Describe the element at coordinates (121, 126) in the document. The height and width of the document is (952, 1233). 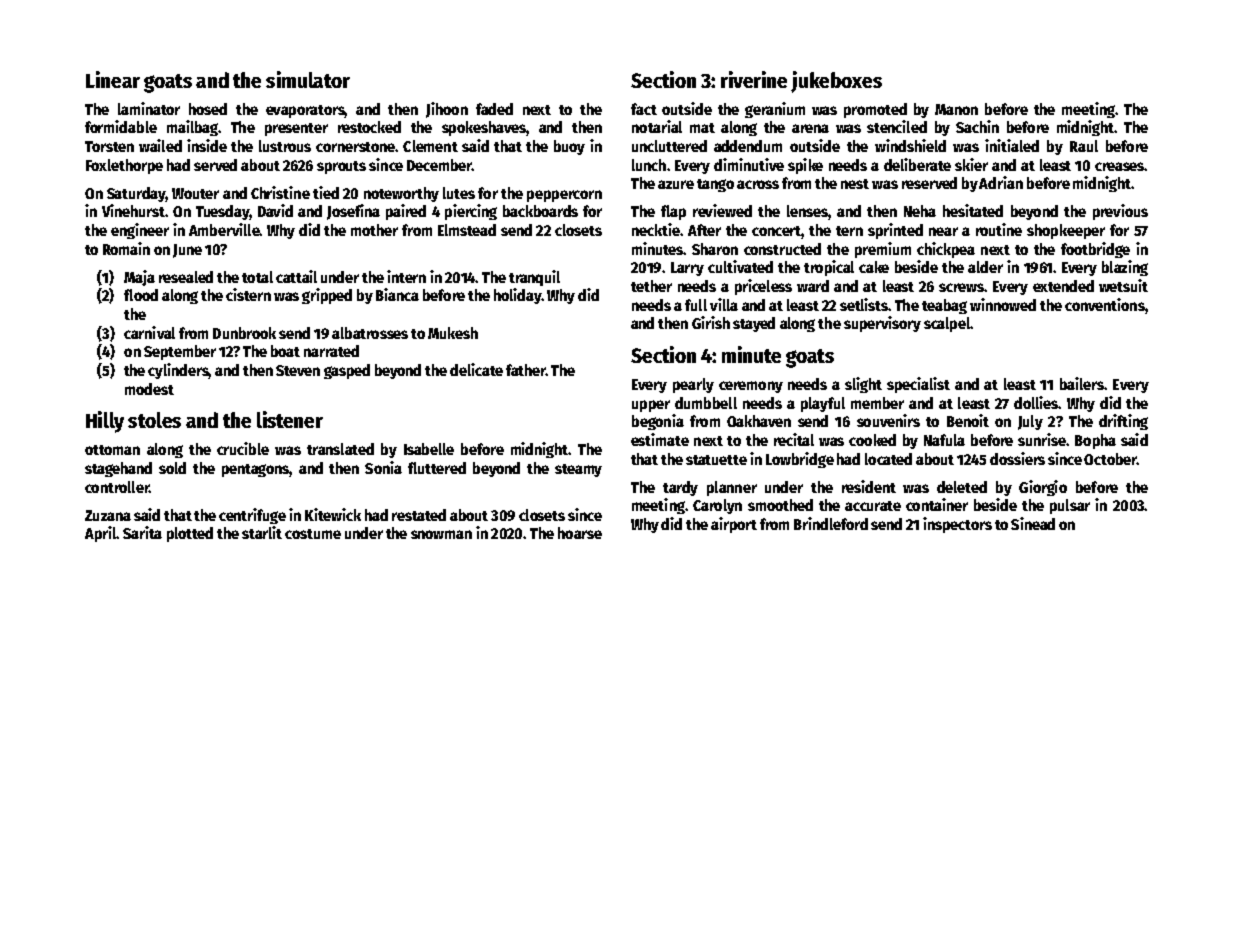
I see `formidable` at that location.
